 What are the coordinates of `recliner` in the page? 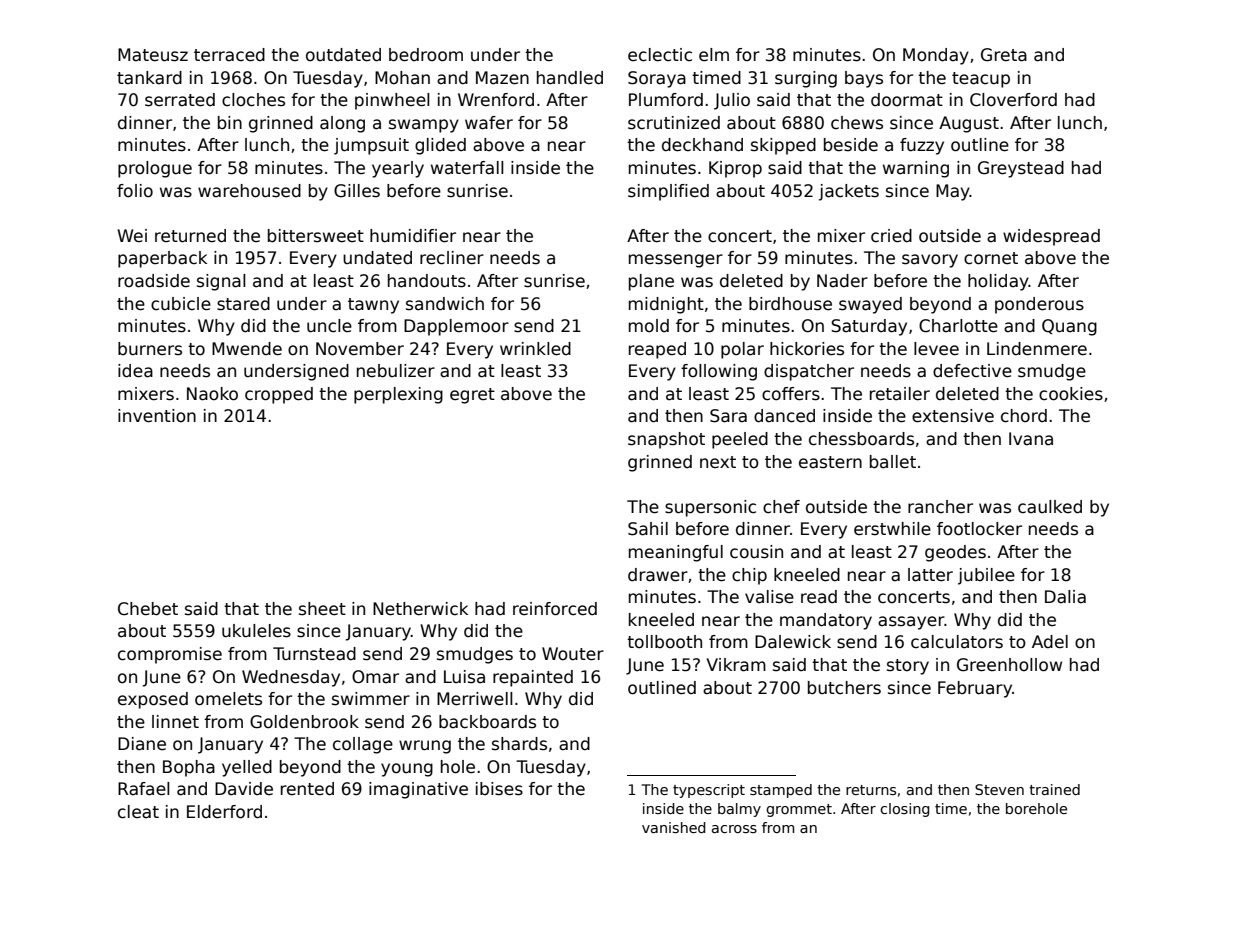 It's located at (452, 258).
